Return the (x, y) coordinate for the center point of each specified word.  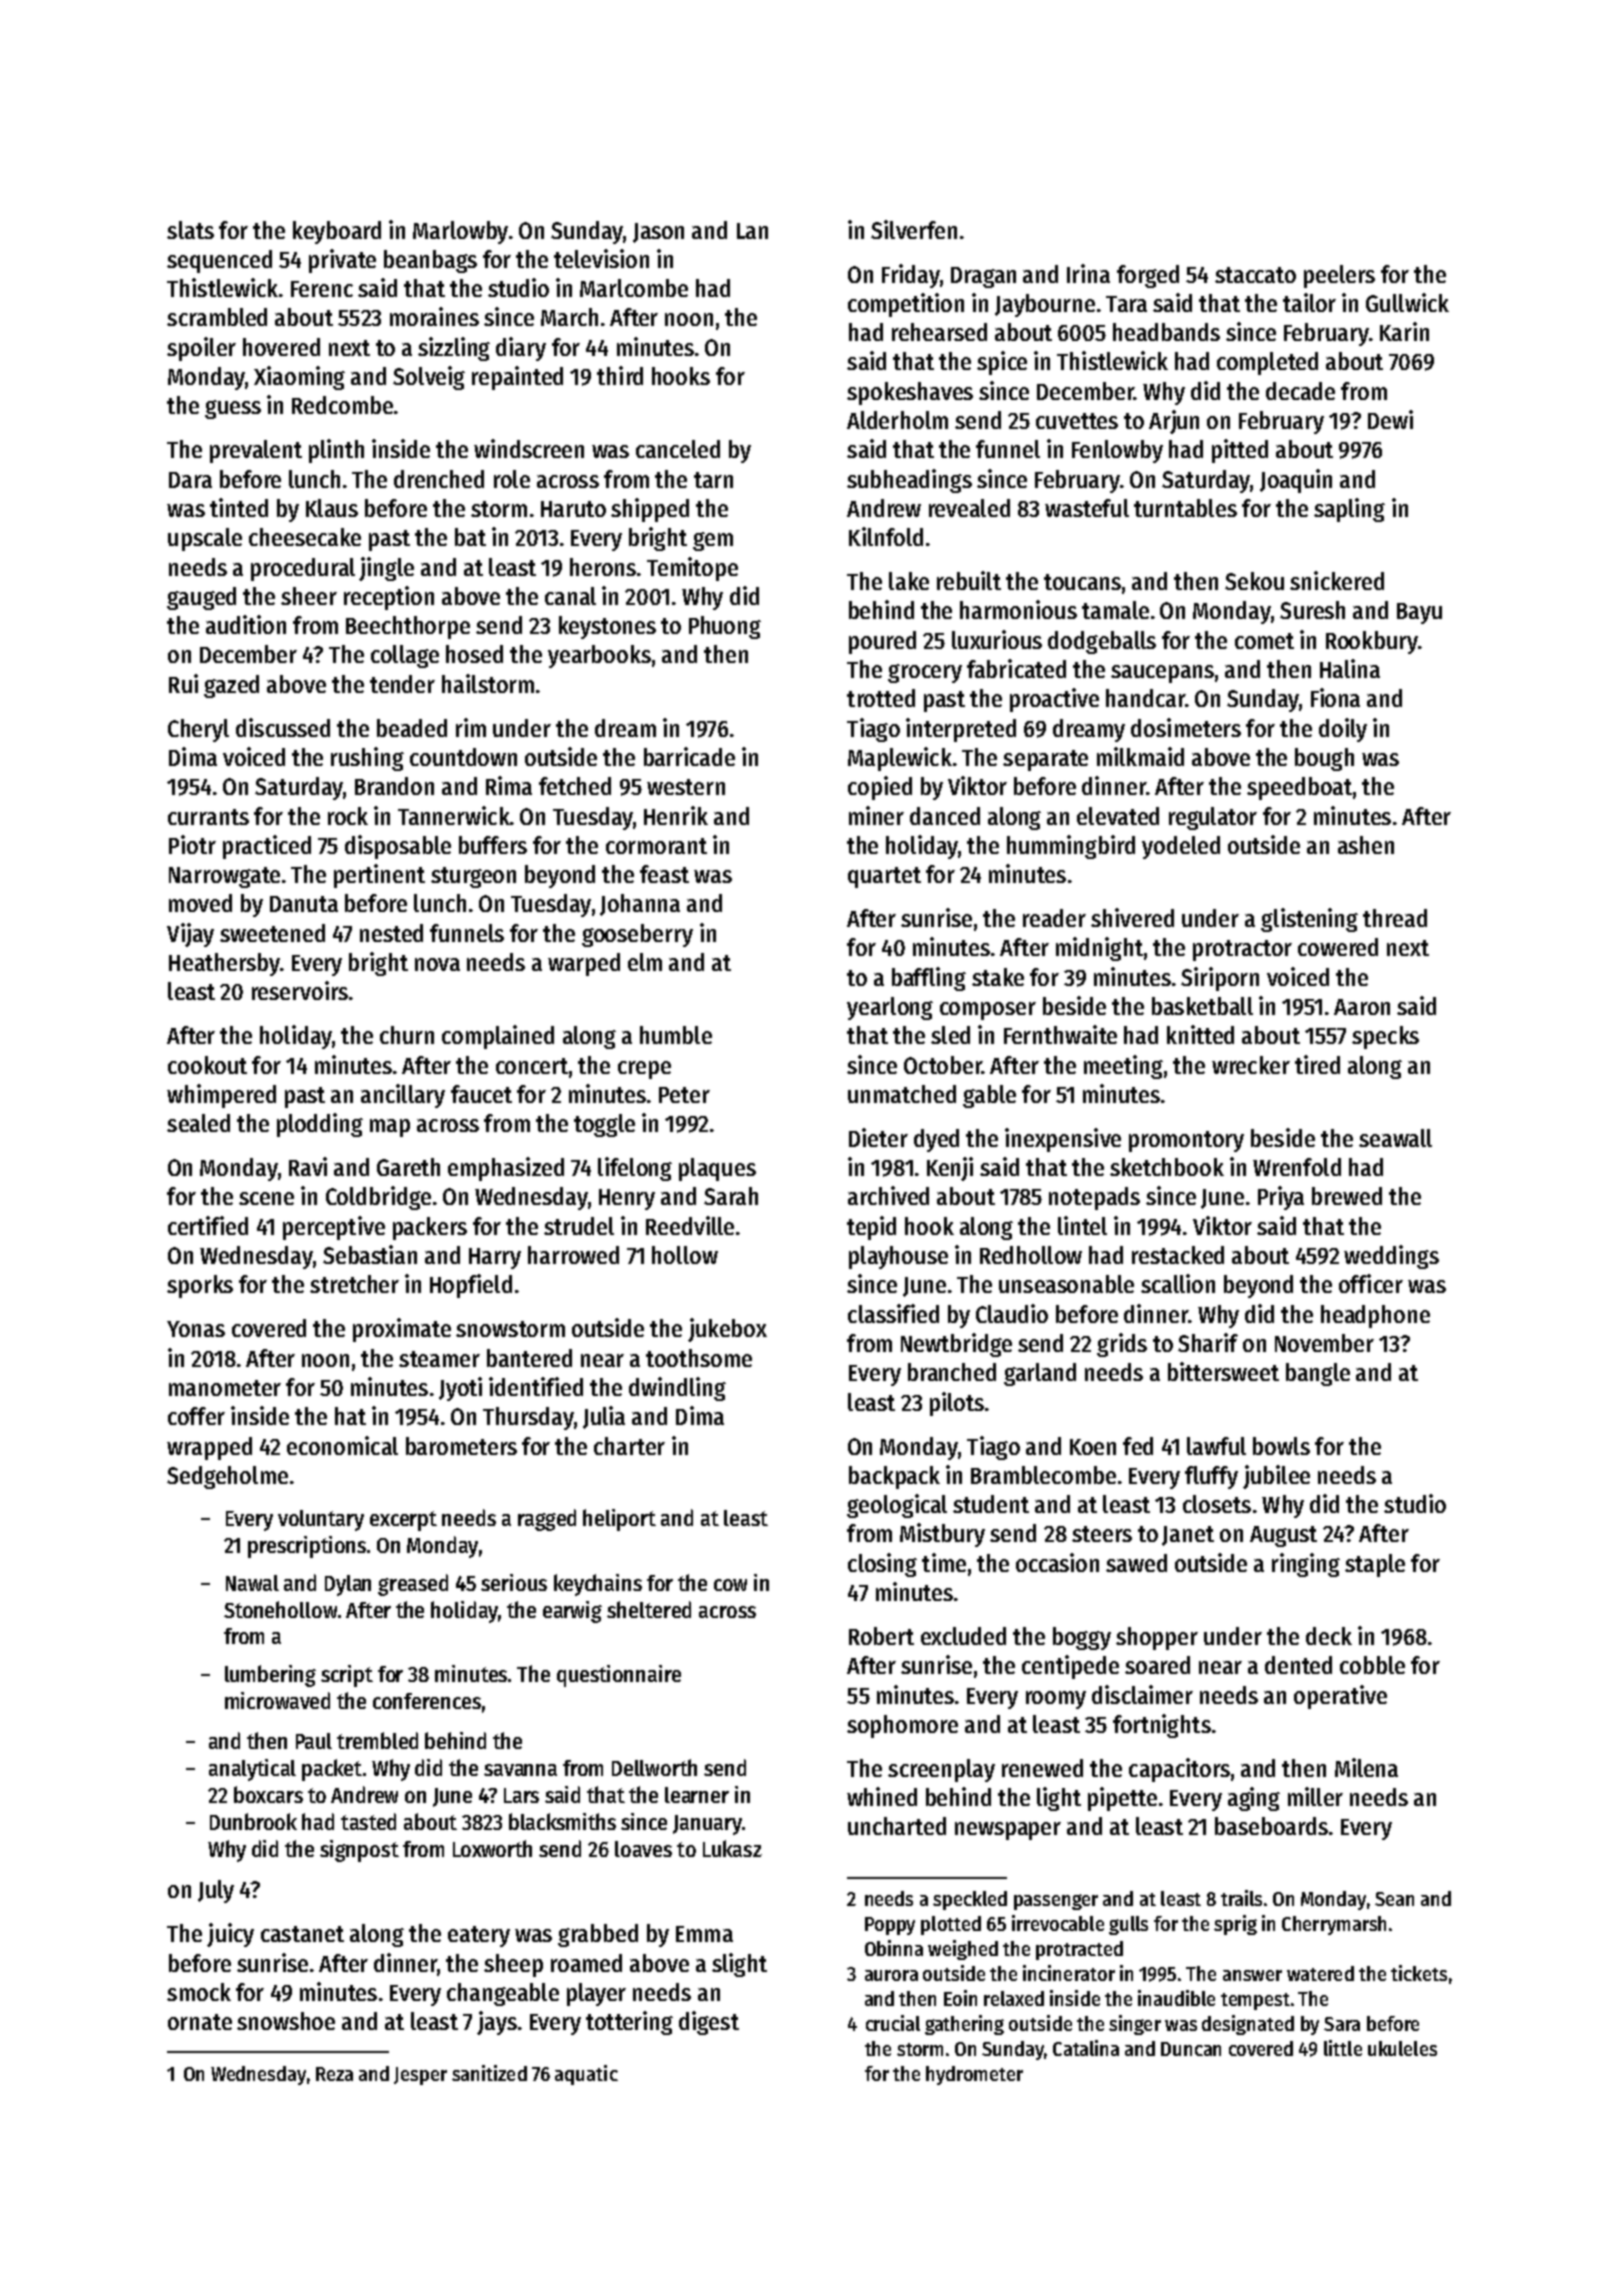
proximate (402, 1330)
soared (1157, 1665)
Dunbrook (253, 1821)
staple (1375, 1565)
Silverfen (914, 229)
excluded (963, 1636)
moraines (434, 316)
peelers (1339, 276)
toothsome (699, 1358)
